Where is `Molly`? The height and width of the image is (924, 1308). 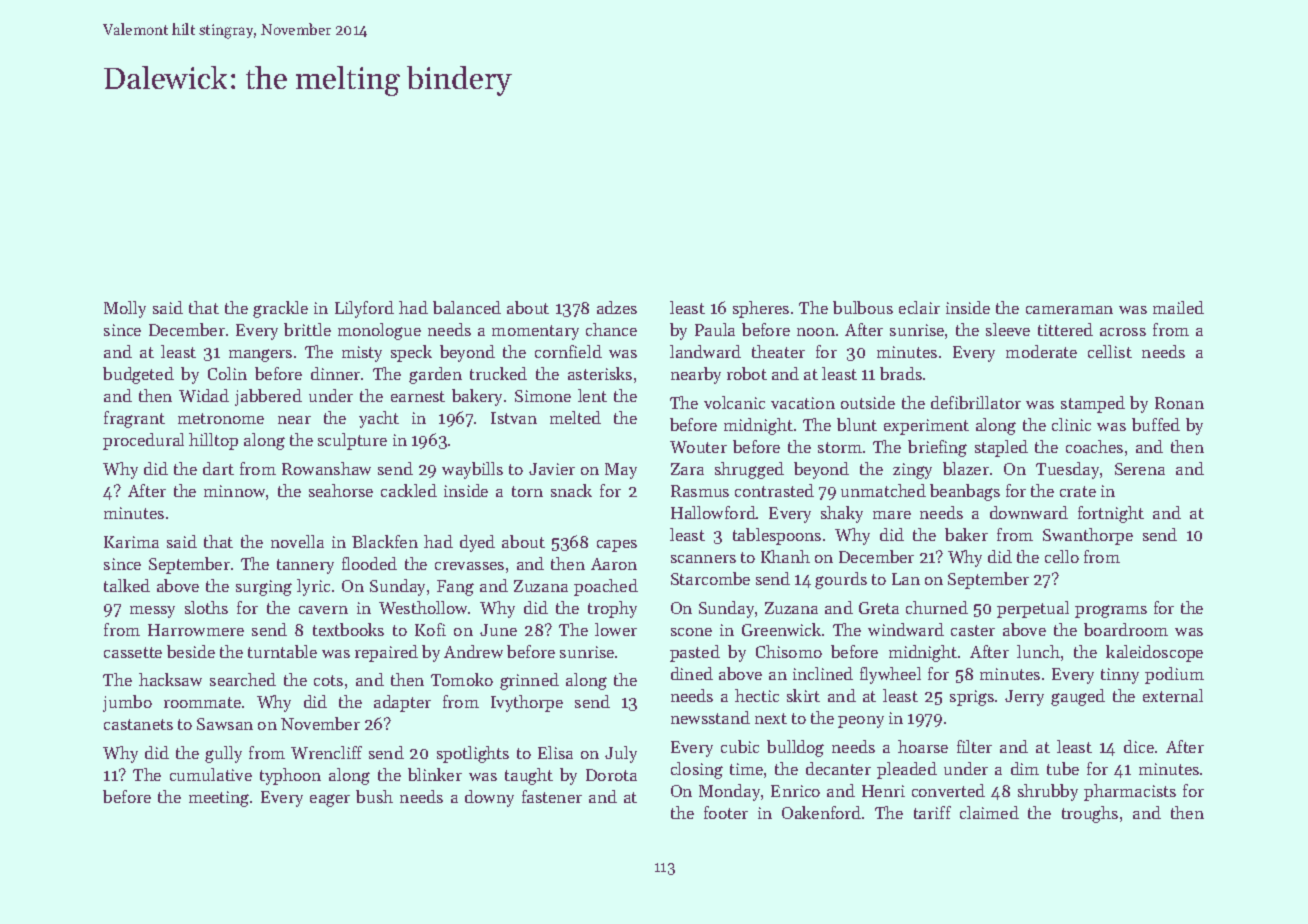
Molly is located at coordinates (125, 309).
